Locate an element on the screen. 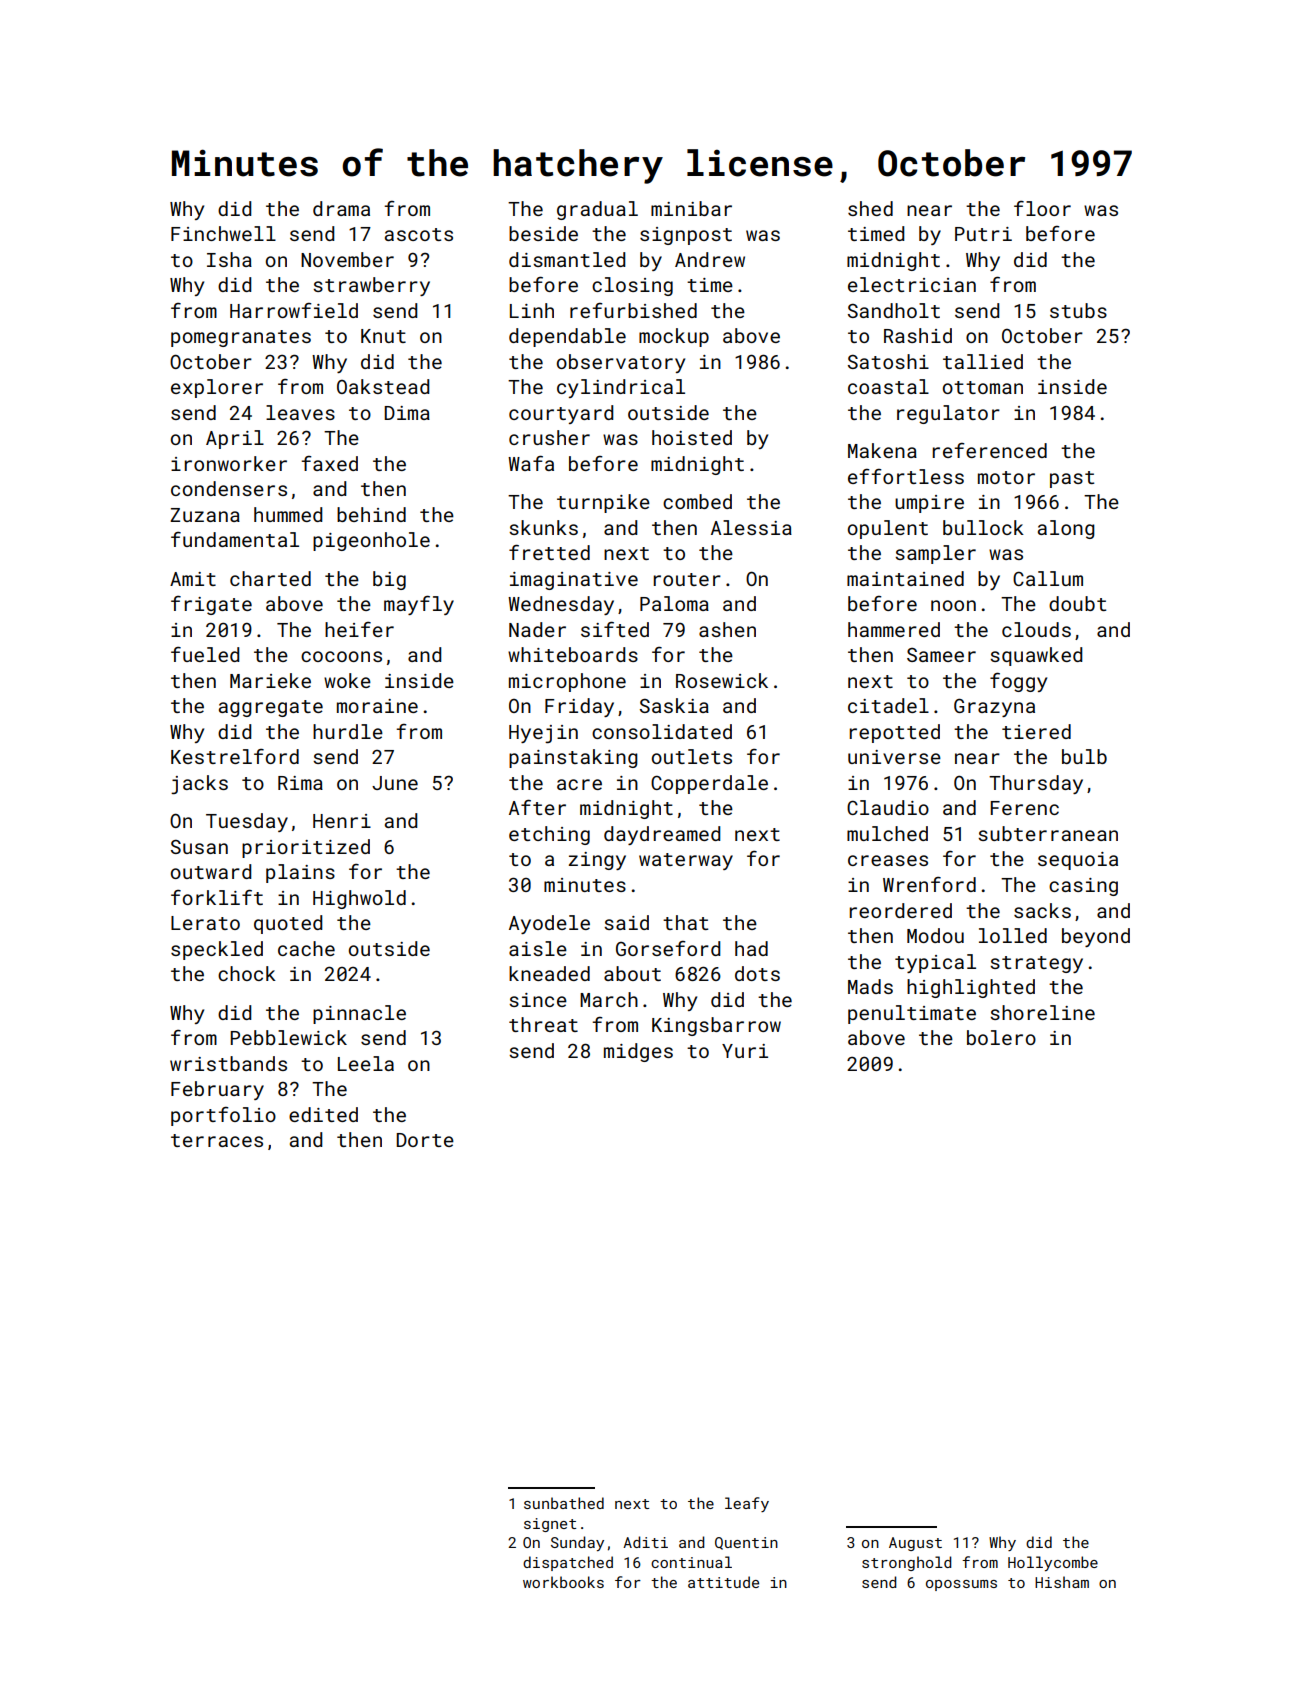 The image size is (1309, 1694). aisle is located at coordinates (538, 948).
